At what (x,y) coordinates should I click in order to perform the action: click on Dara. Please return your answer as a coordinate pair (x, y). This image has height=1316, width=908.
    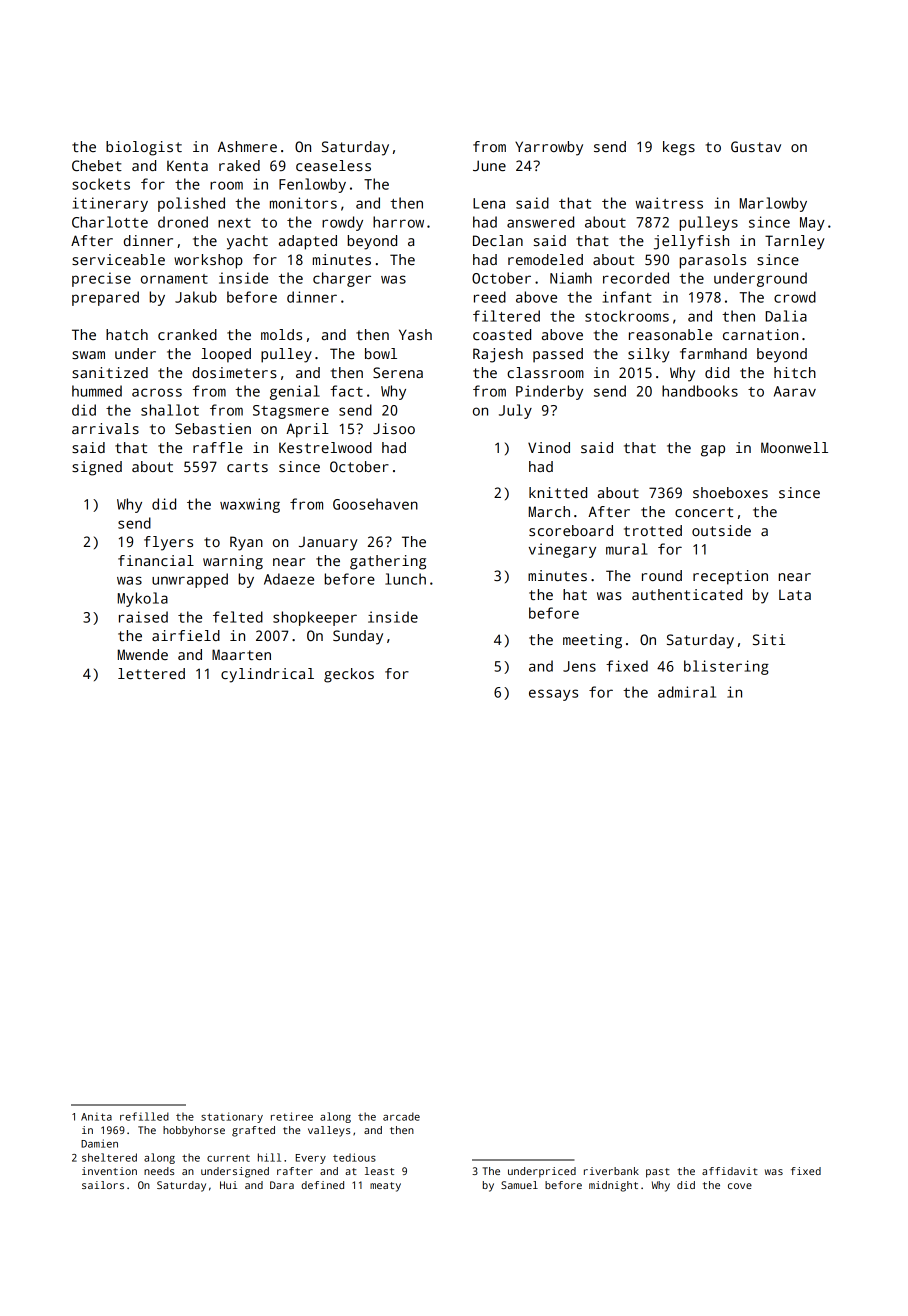
    Looking at the image, I should click on (282, 1185).
